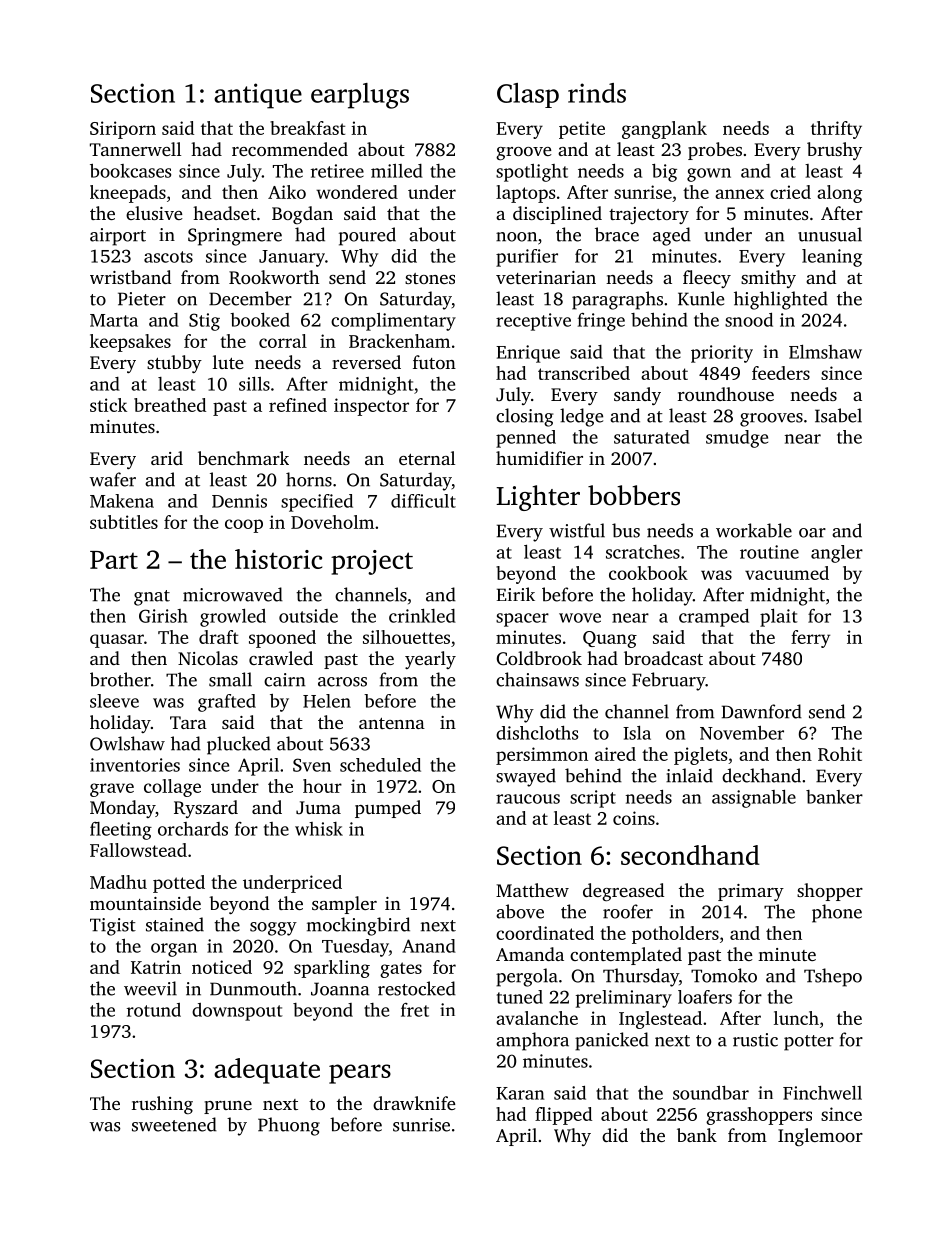 The width and height of the image is (952, 1233). Describe the element at coordinates (278, 559) in the image. I see `historic` at that location.
